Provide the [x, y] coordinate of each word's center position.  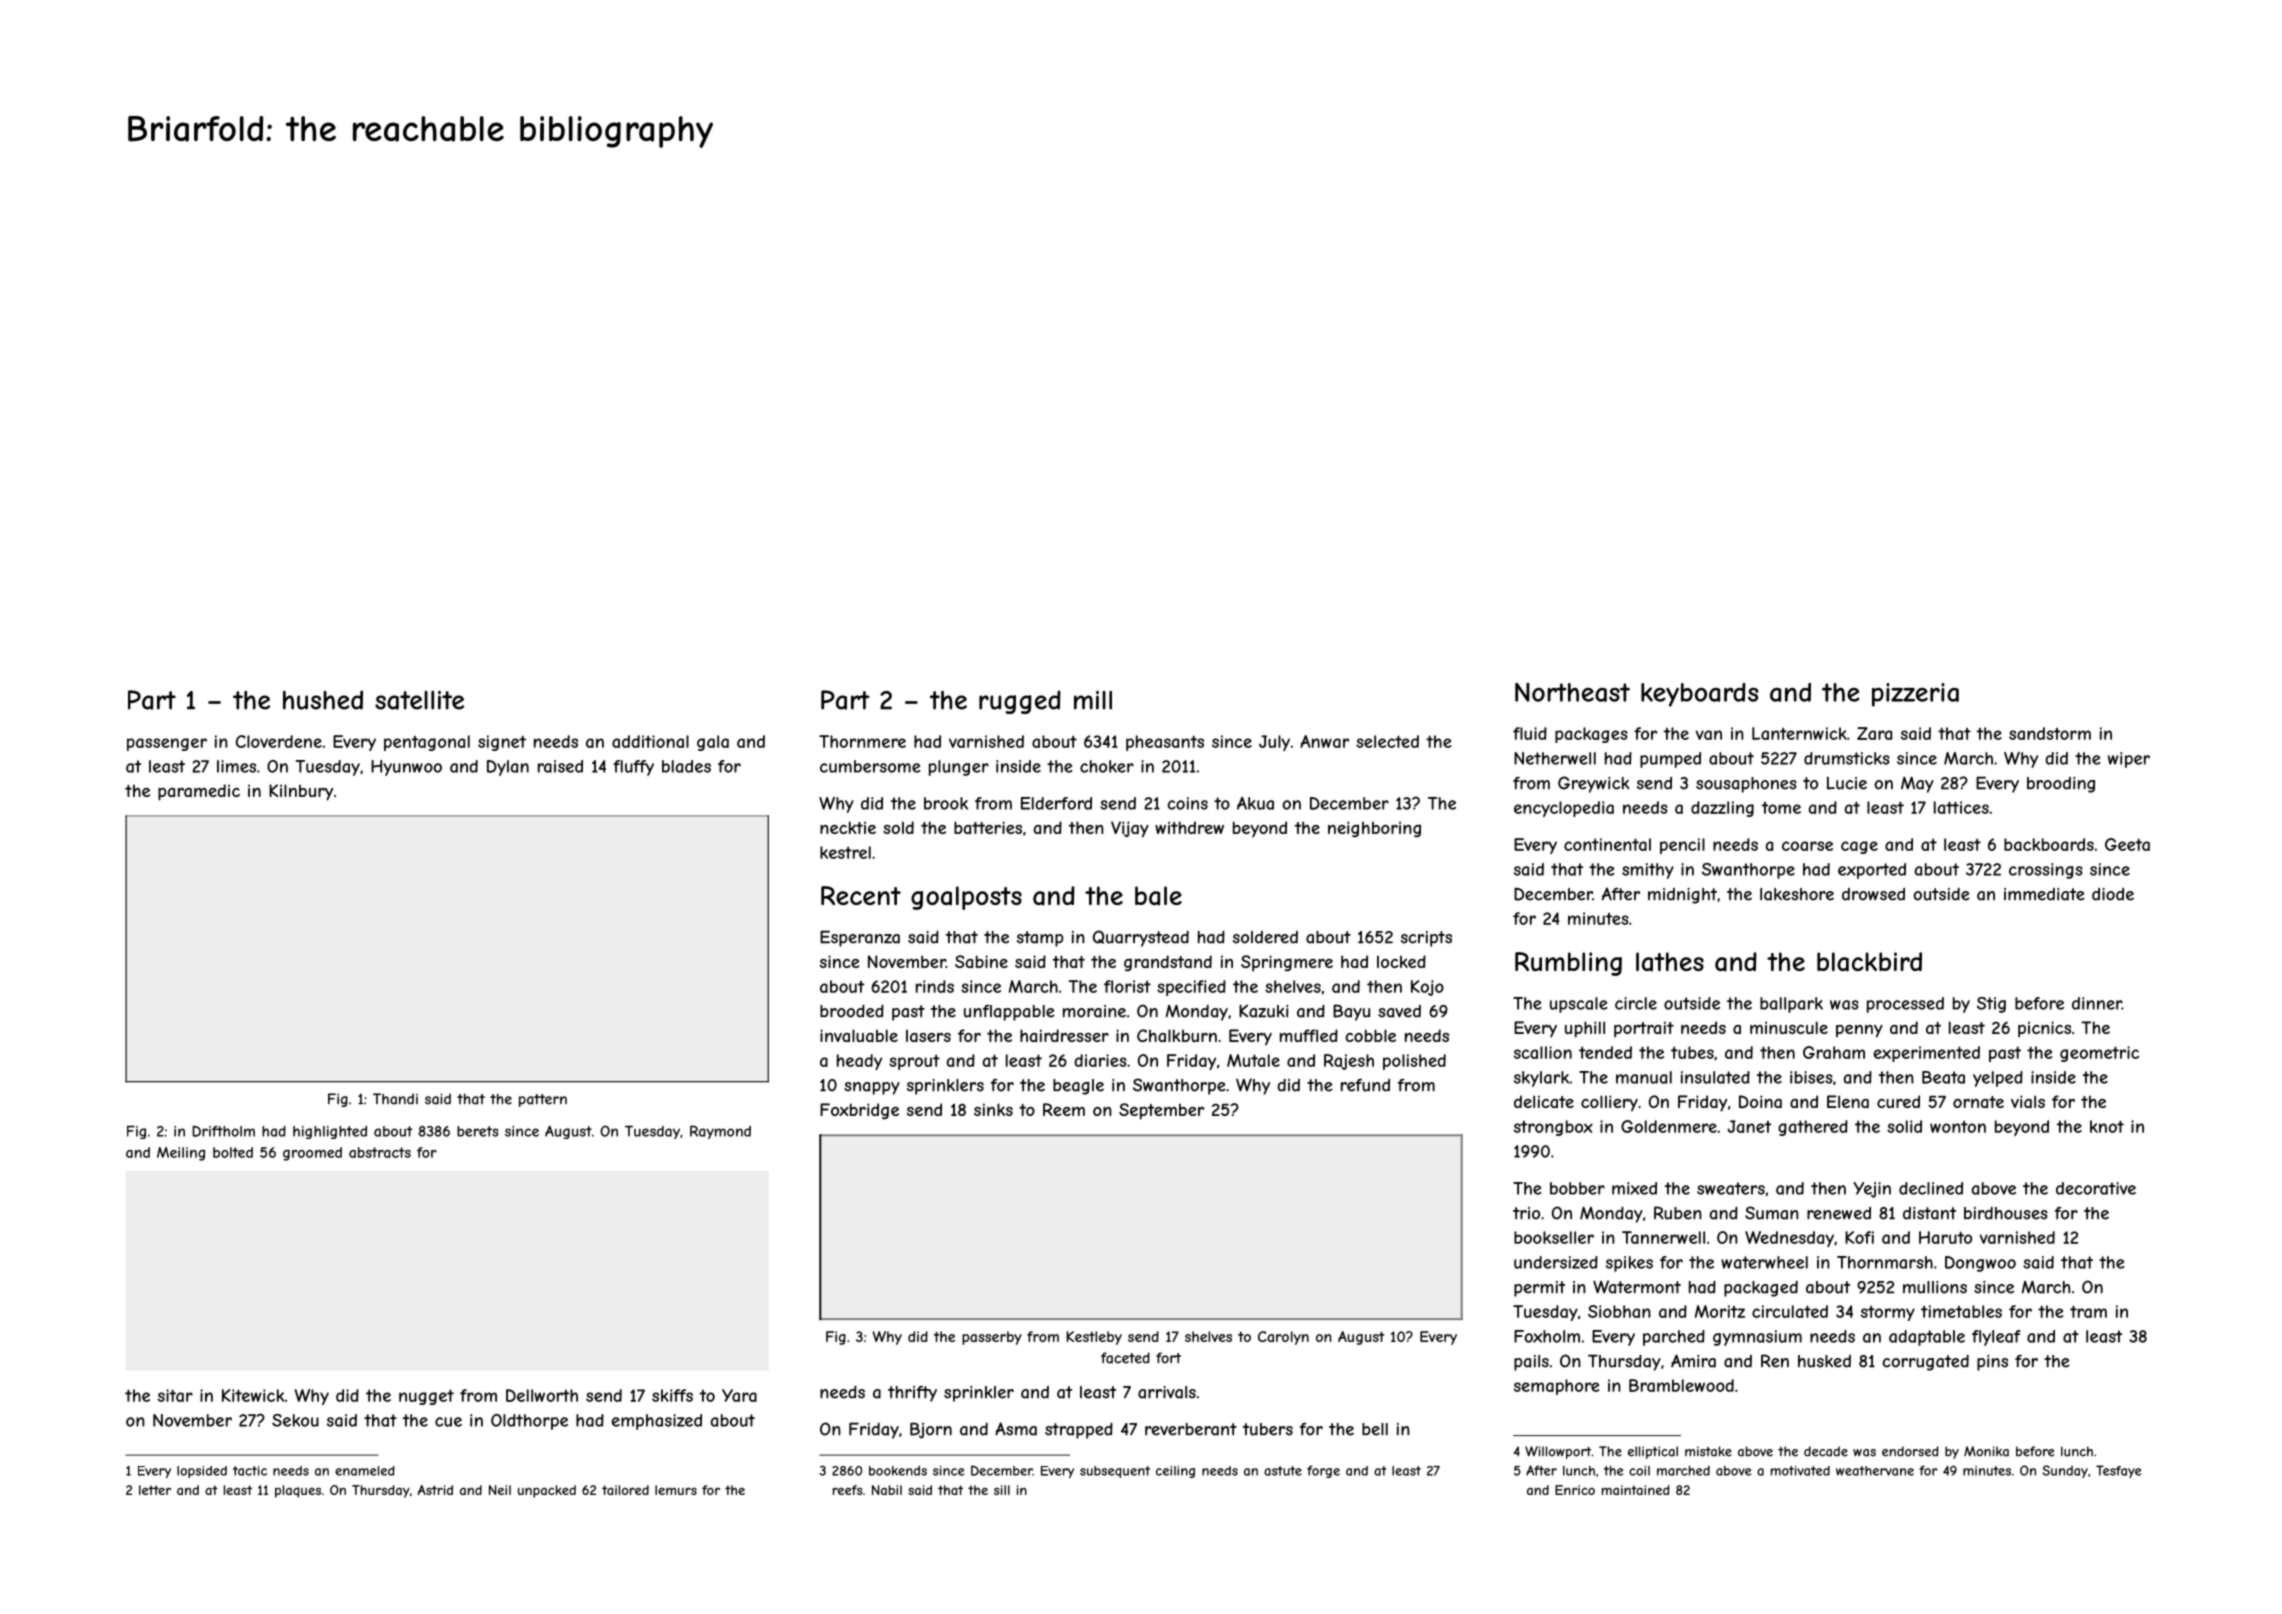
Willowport [1558, 1452]
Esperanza [860, 938]
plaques [298, 1491]
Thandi [395, 1099]
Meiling [181, 1154]
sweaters [1731, 1188]
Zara [1874, 733]
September [1161, 1111]
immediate [2044, 894]
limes [236, 766]
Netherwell [1555, 758]
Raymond [720, 1132]
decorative [2096, 1188]
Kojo [1427, 988]
